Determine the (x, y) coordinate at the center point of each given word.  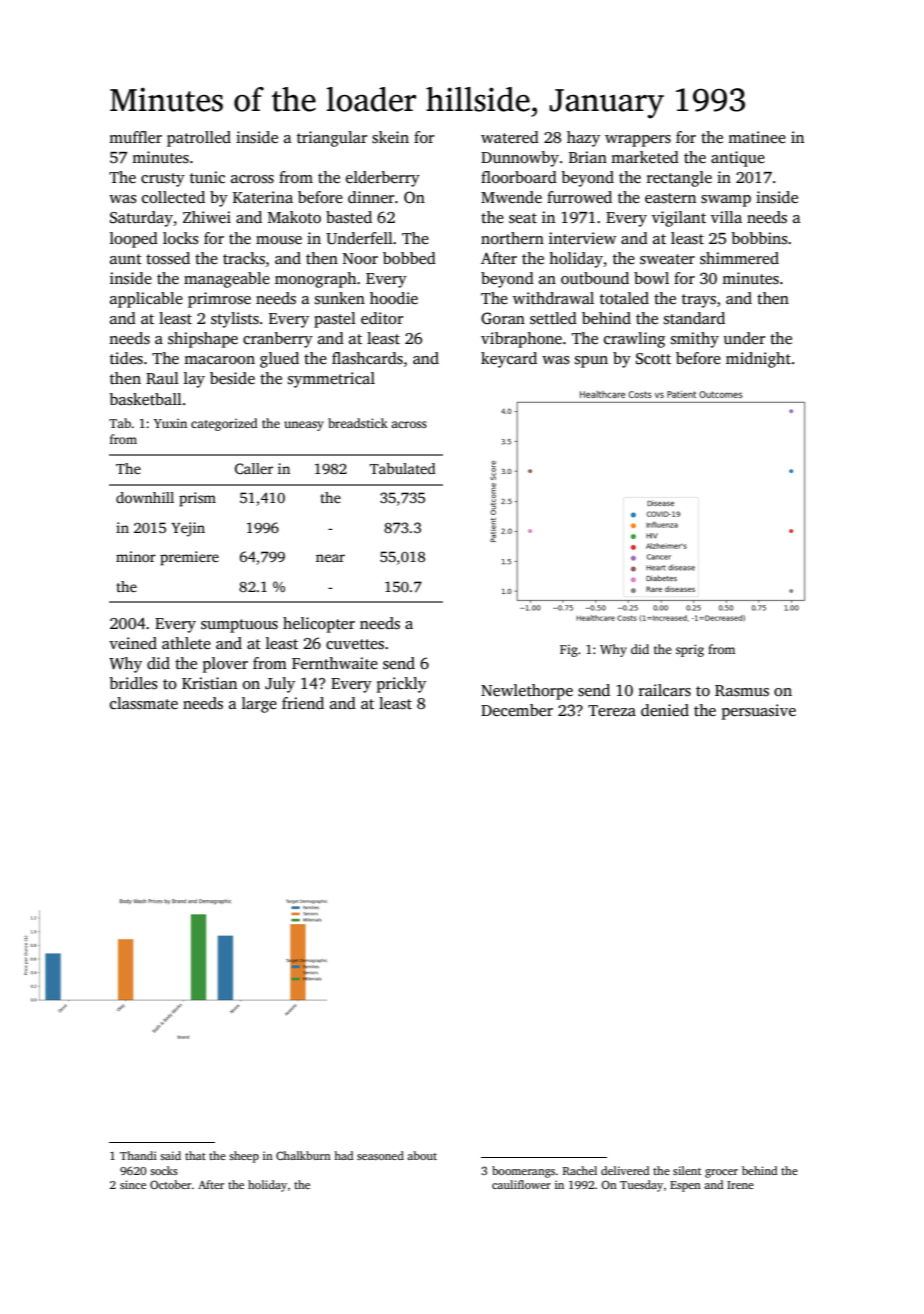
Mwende (511, 197)
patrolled (199, 139)
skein (390, 137)
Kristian (209, 683)
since (133, 1184)
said (170, 1155)
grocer (721, 1173)
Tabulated (403, 468)
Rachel (580, 1170)
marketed (645, 157)
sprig (690, 650)
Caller (254, 468)
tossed (168, 258)
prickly (401, 685)
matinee (757, 137)
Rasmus (742, 691)
